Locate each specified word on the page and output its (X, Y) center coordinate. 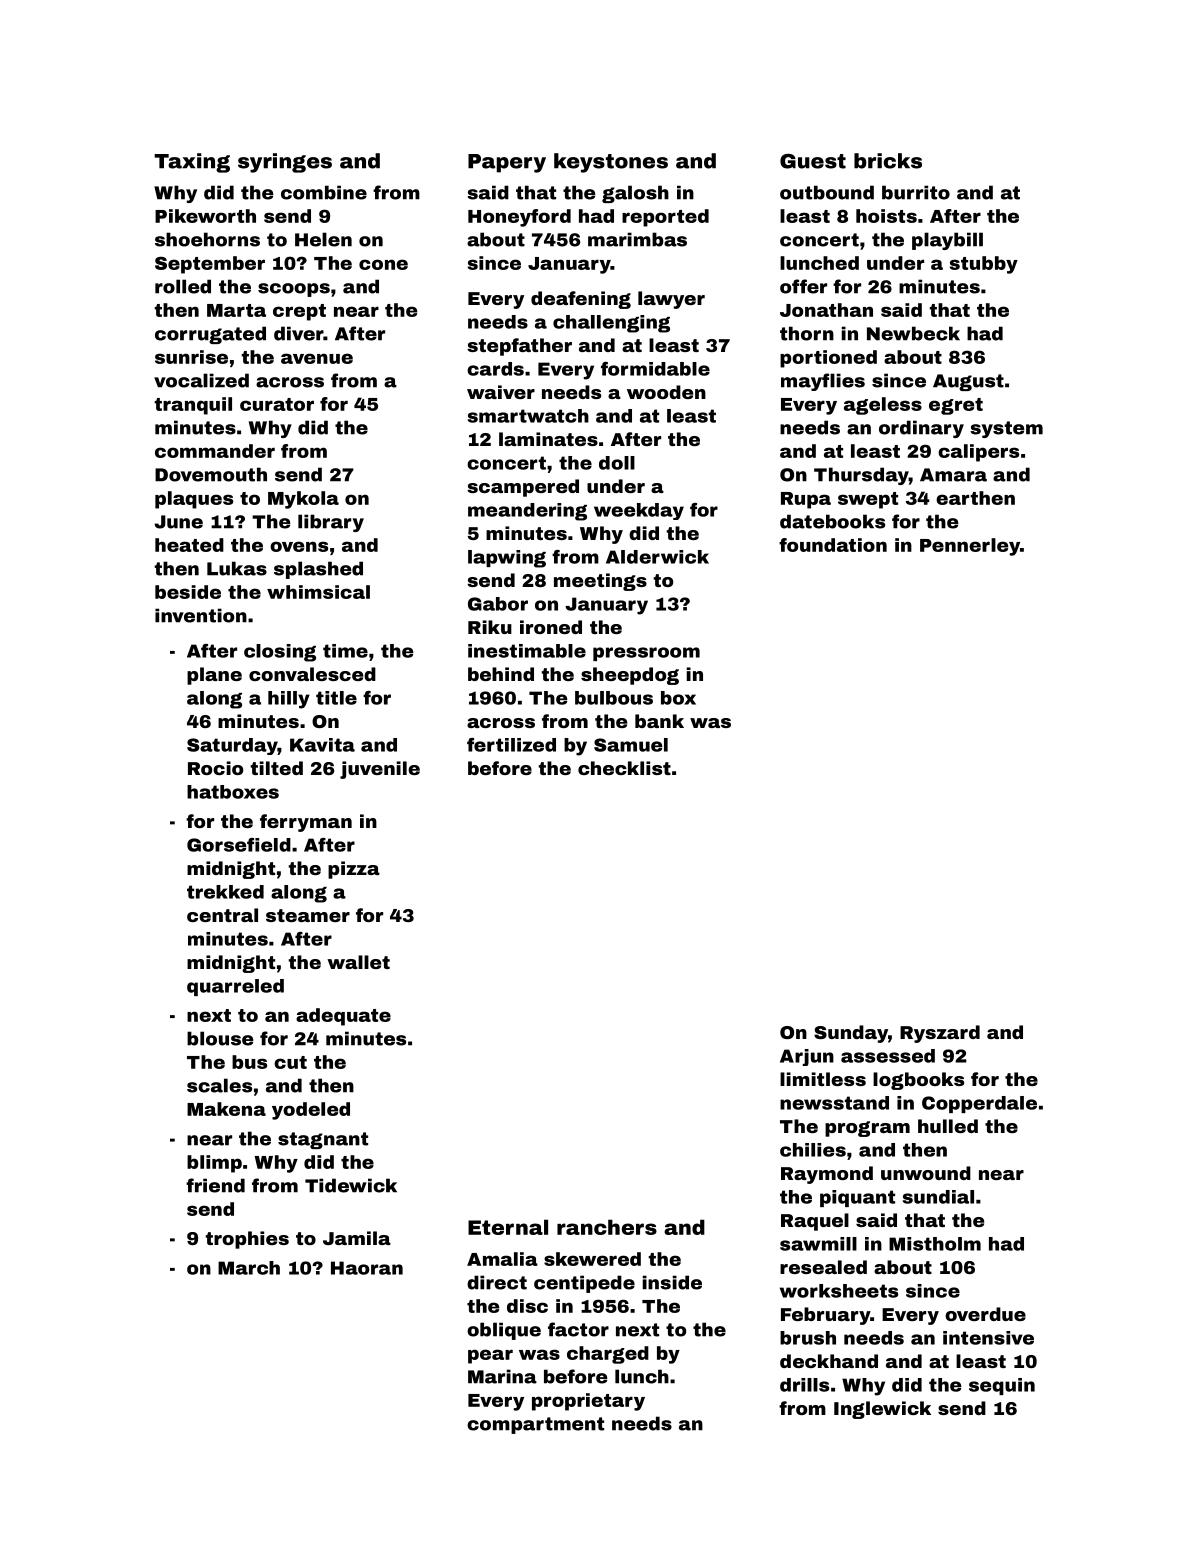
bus (249, 1062)
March (249, 1268)
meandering (527, 512)
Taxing (192, 163)
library (331, 523)
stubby (984, 265)
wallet (358, 962)
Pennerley (970, 547)
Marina (502, 1376)
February (825, 1316)
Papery (507, 163)
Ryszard (940, 1034)
